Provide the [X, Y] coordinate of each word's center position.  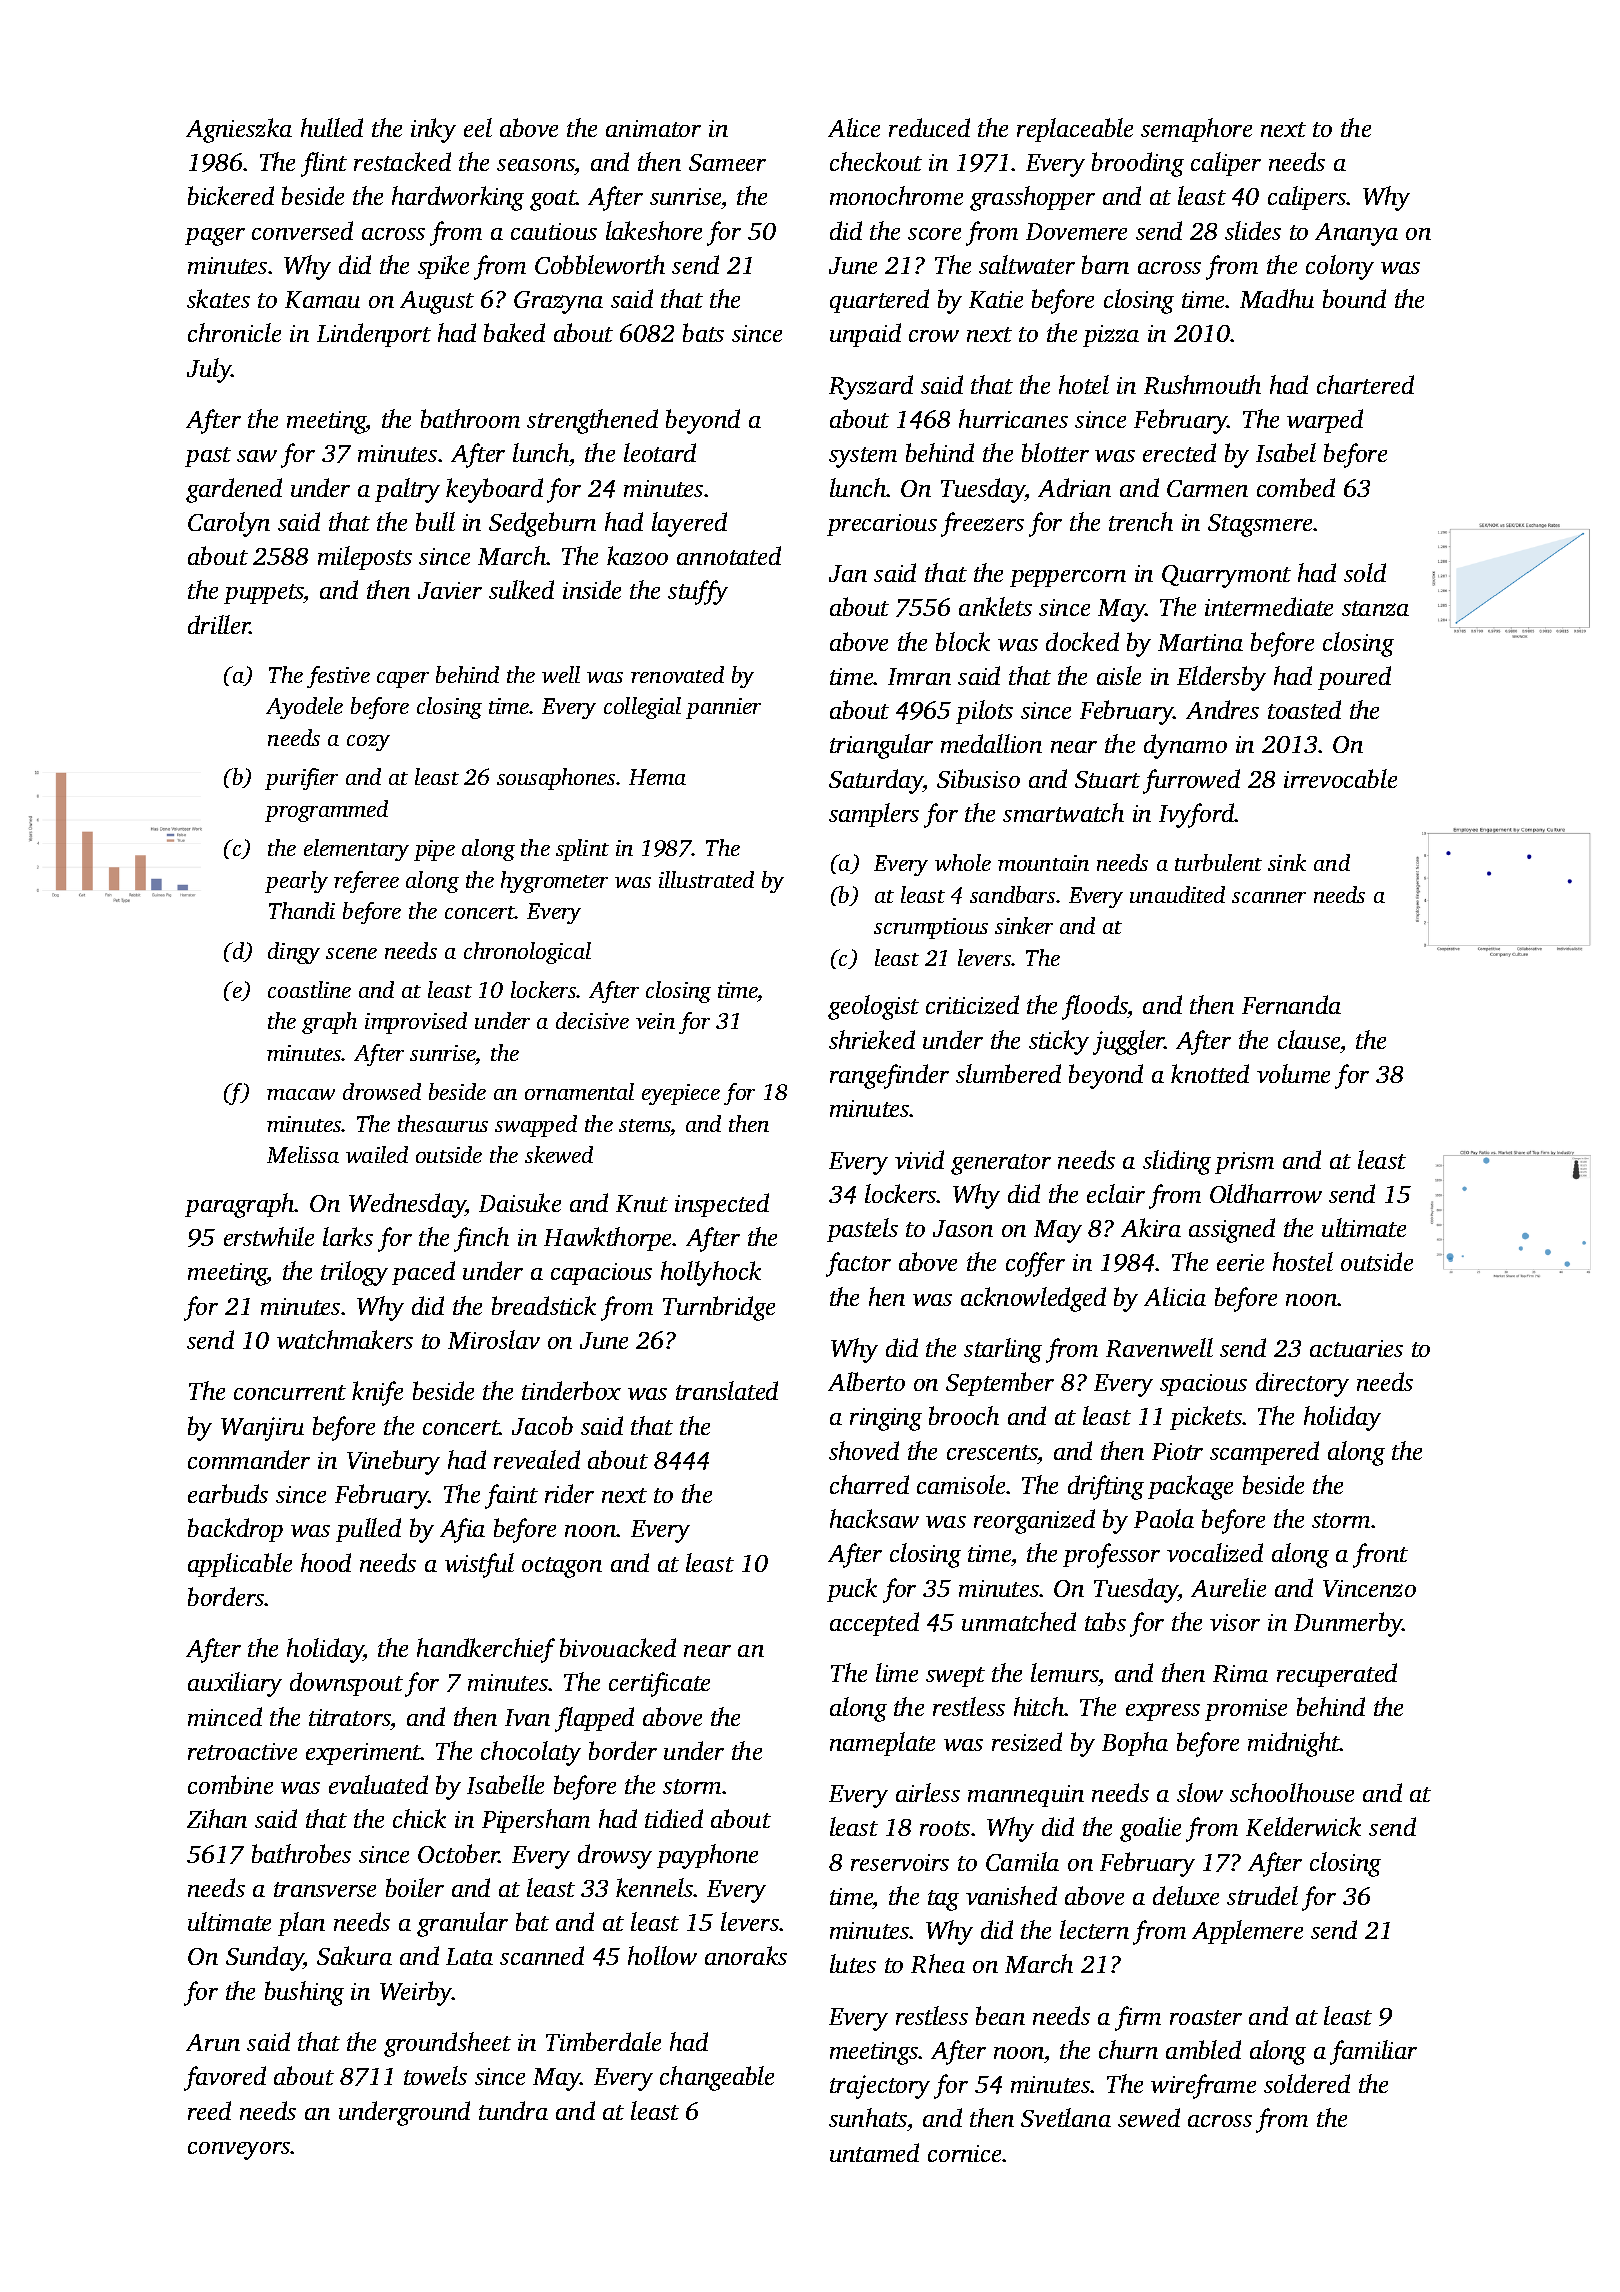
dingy [294, 953]
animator [653, 128]
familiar [1373, 2052]
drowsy [615, 1856]
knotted [1210, 1073]
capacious [601, 1274]
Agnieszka [239, 130]
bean [1000, 2015]
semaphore [1196, 130]
